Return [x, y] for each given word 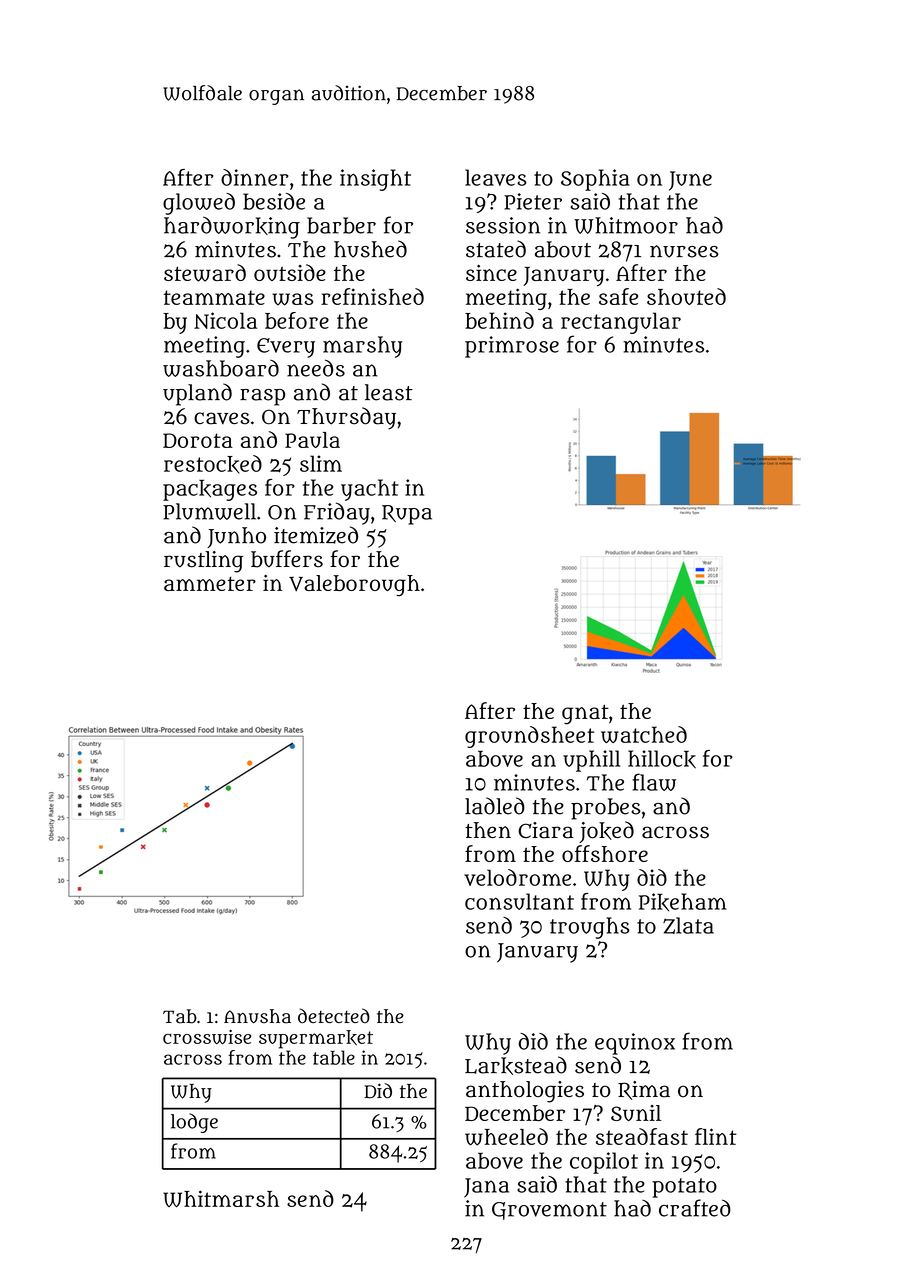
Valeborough [354, 586]
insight [375, 180]
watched [644, 734]
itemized [316, 535]
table [334, 1057]
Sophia [595, 180]
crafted [695, 1208]
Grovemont [549, 1211]
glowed [199, 204]
